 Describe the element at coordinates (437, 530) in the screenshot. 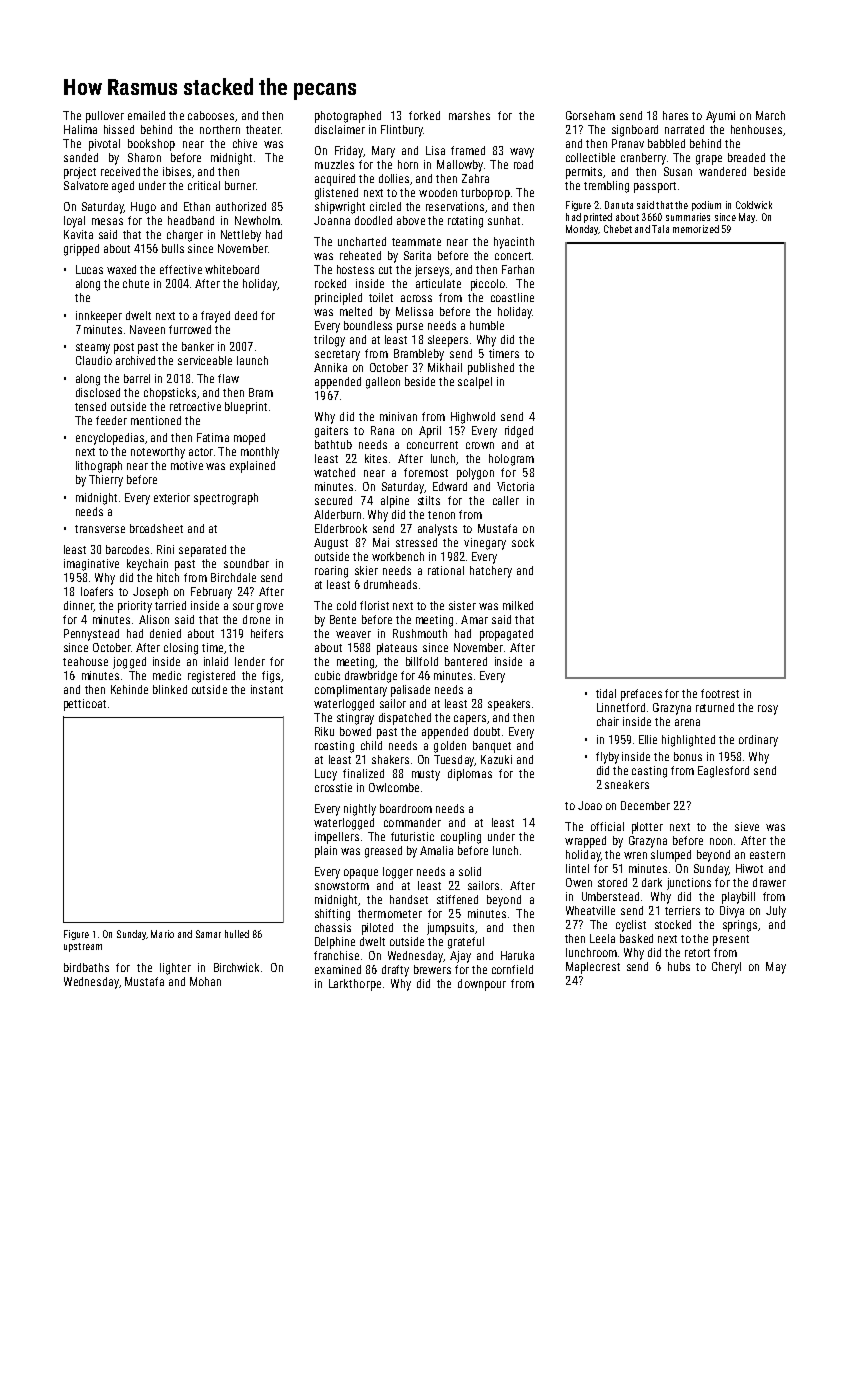

I see `analysts` at that location.
